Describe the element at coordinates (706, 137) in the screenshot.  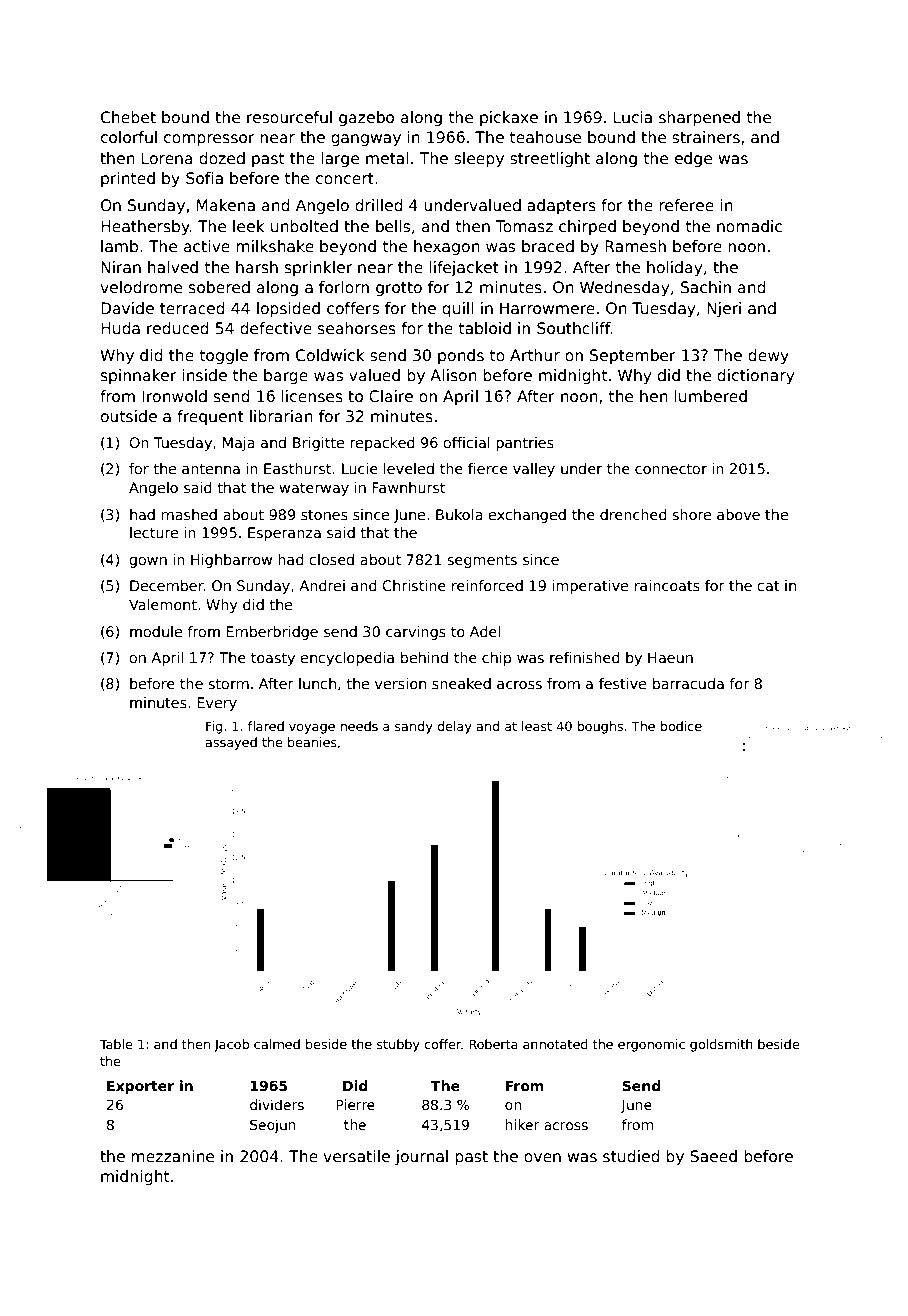
I see `strainers` at that location.
